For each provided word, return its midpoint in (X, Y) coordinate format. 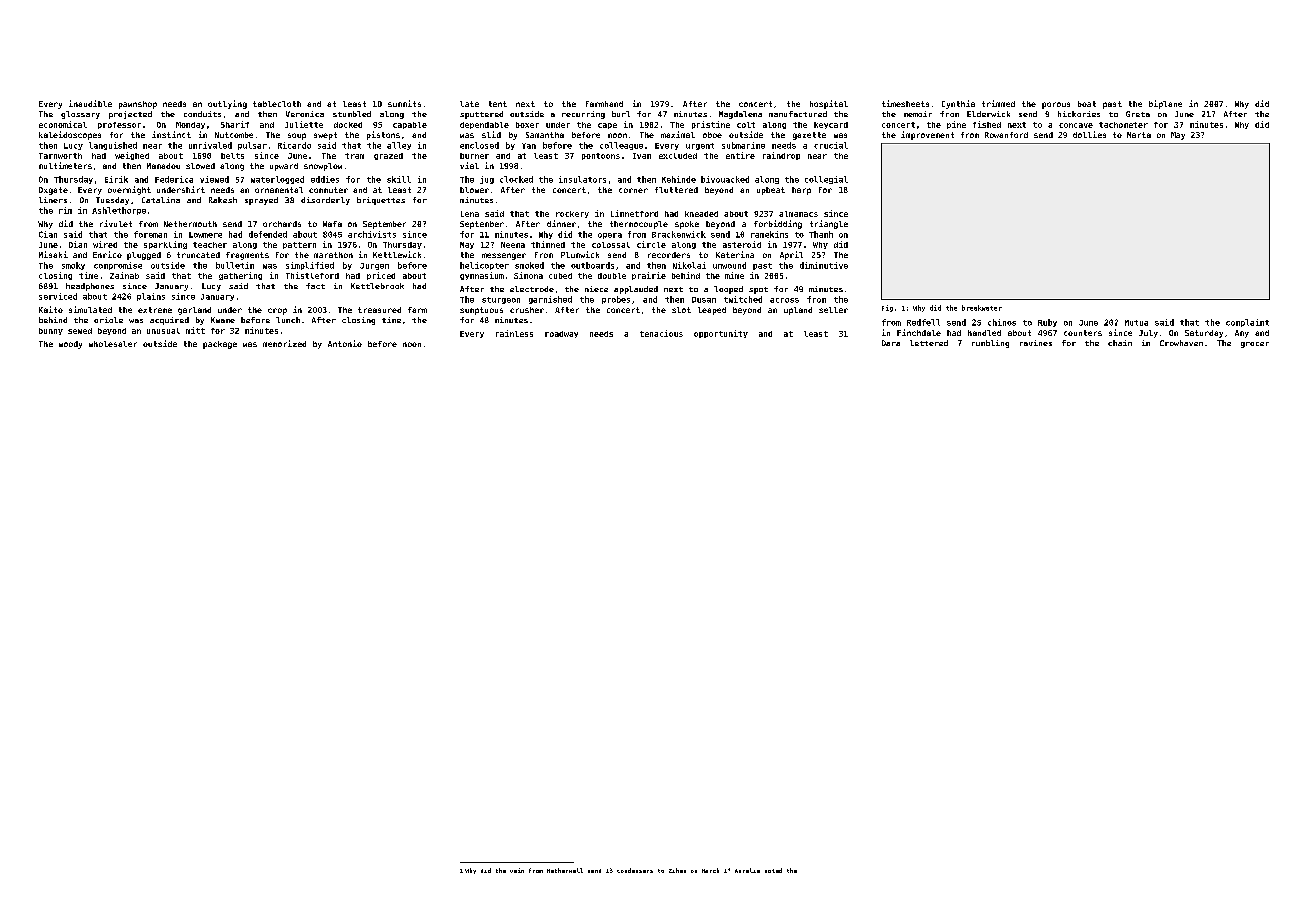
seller (833, 310)
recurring (583, 115)
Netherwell (565, 870)
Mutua (1136, 323)
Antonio (345, 343)
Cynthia (958, 104)
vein (517, 870)
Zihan (677, 870)
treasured (379, 310)
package (220, 345)
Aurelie (747, 870)
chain (1120, 343)
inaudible (90, 103)
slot (681, 310)
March (710, 870)
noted (773, 870)
